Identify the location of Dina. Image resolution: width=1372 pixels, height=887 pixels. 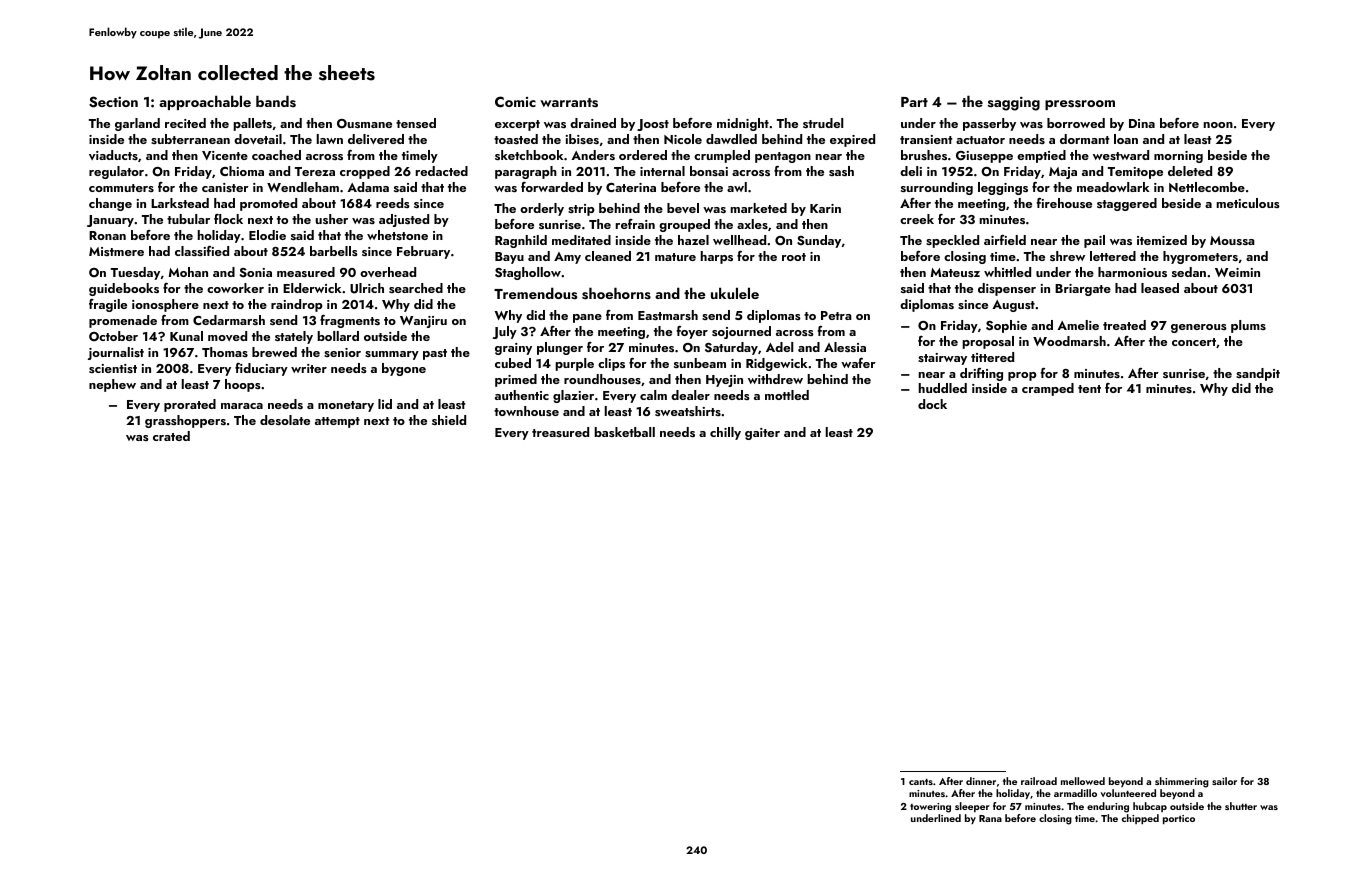
(1142, 123).
